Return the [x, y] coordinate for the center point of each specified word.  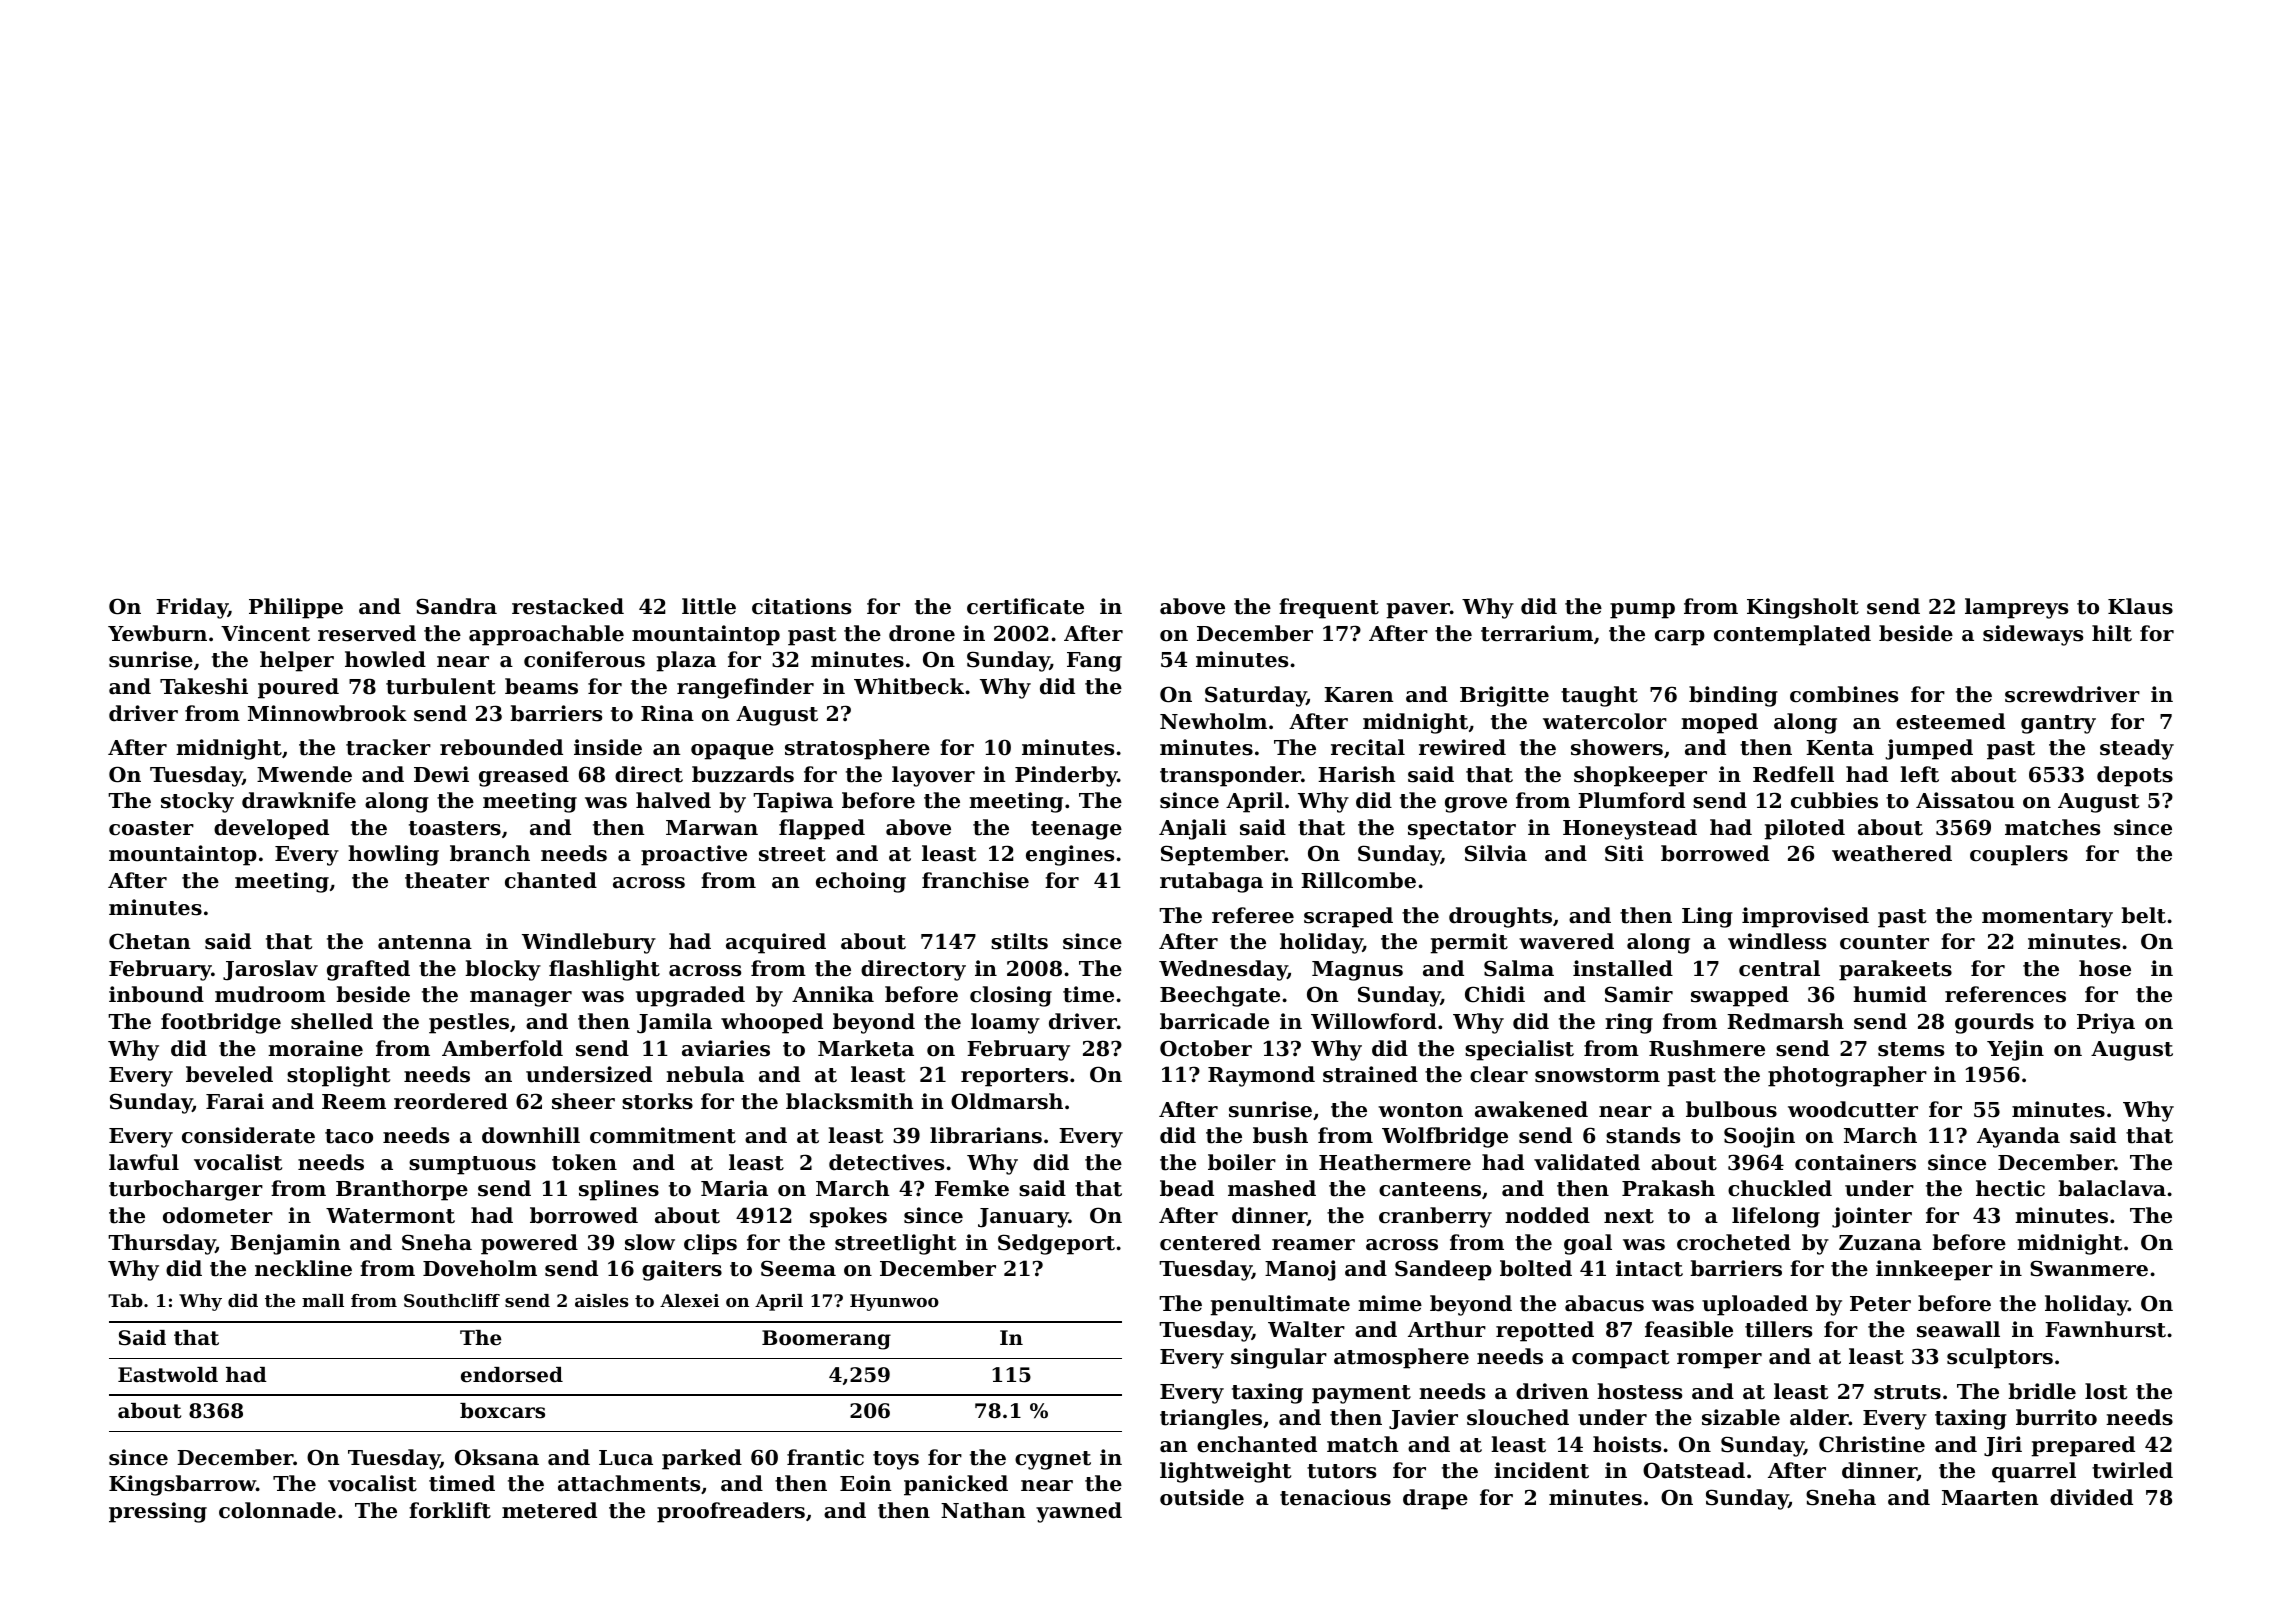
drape [1435, 1499]
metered [549, 1510]
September [1223, 855]
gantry [2058, 724]
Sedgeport [1056, 1244]
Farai [235, 1101]
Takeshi [204, 686]
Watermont [390, 1216]
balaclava [2112, 1188]
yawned [1079, 1512]
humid [1890, 994]
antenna [425, 942]
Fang [1094, 662]
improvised [1805, 917]
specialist [1519, 1050]
